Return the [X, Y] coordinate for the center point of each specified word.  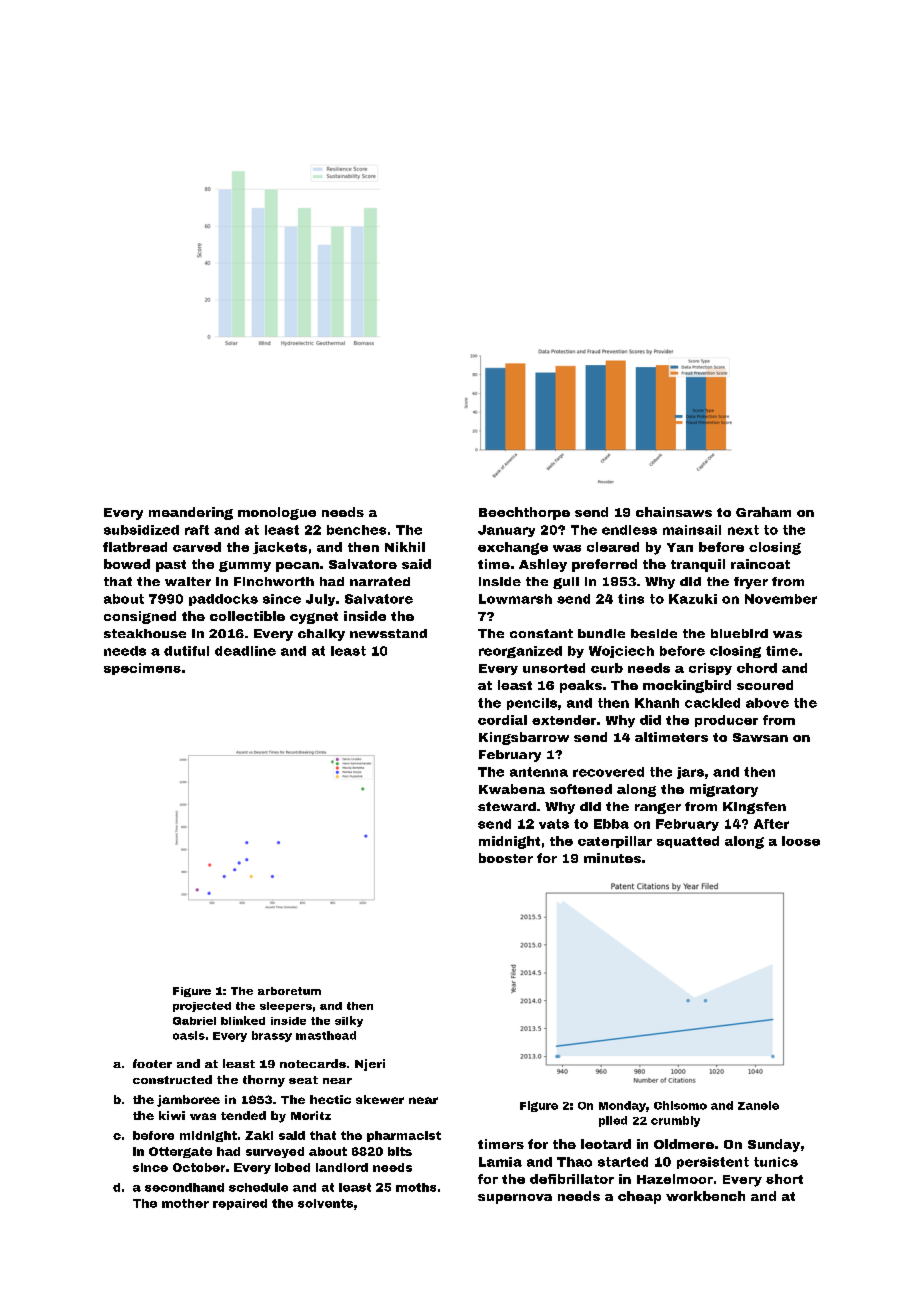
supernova [515, 1199]
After [771, 824]
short [784, 1179]
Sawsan [760, 737]
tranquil [698, 565]
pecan [297, 567]
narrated [380, 581]
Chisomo [680, 1105]
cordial [502, 720]
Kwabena [512, 789]
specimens [142, 669]
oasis [189, 1035]
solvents [325, 1203]
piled [613, 1121]
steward [507, 806]
